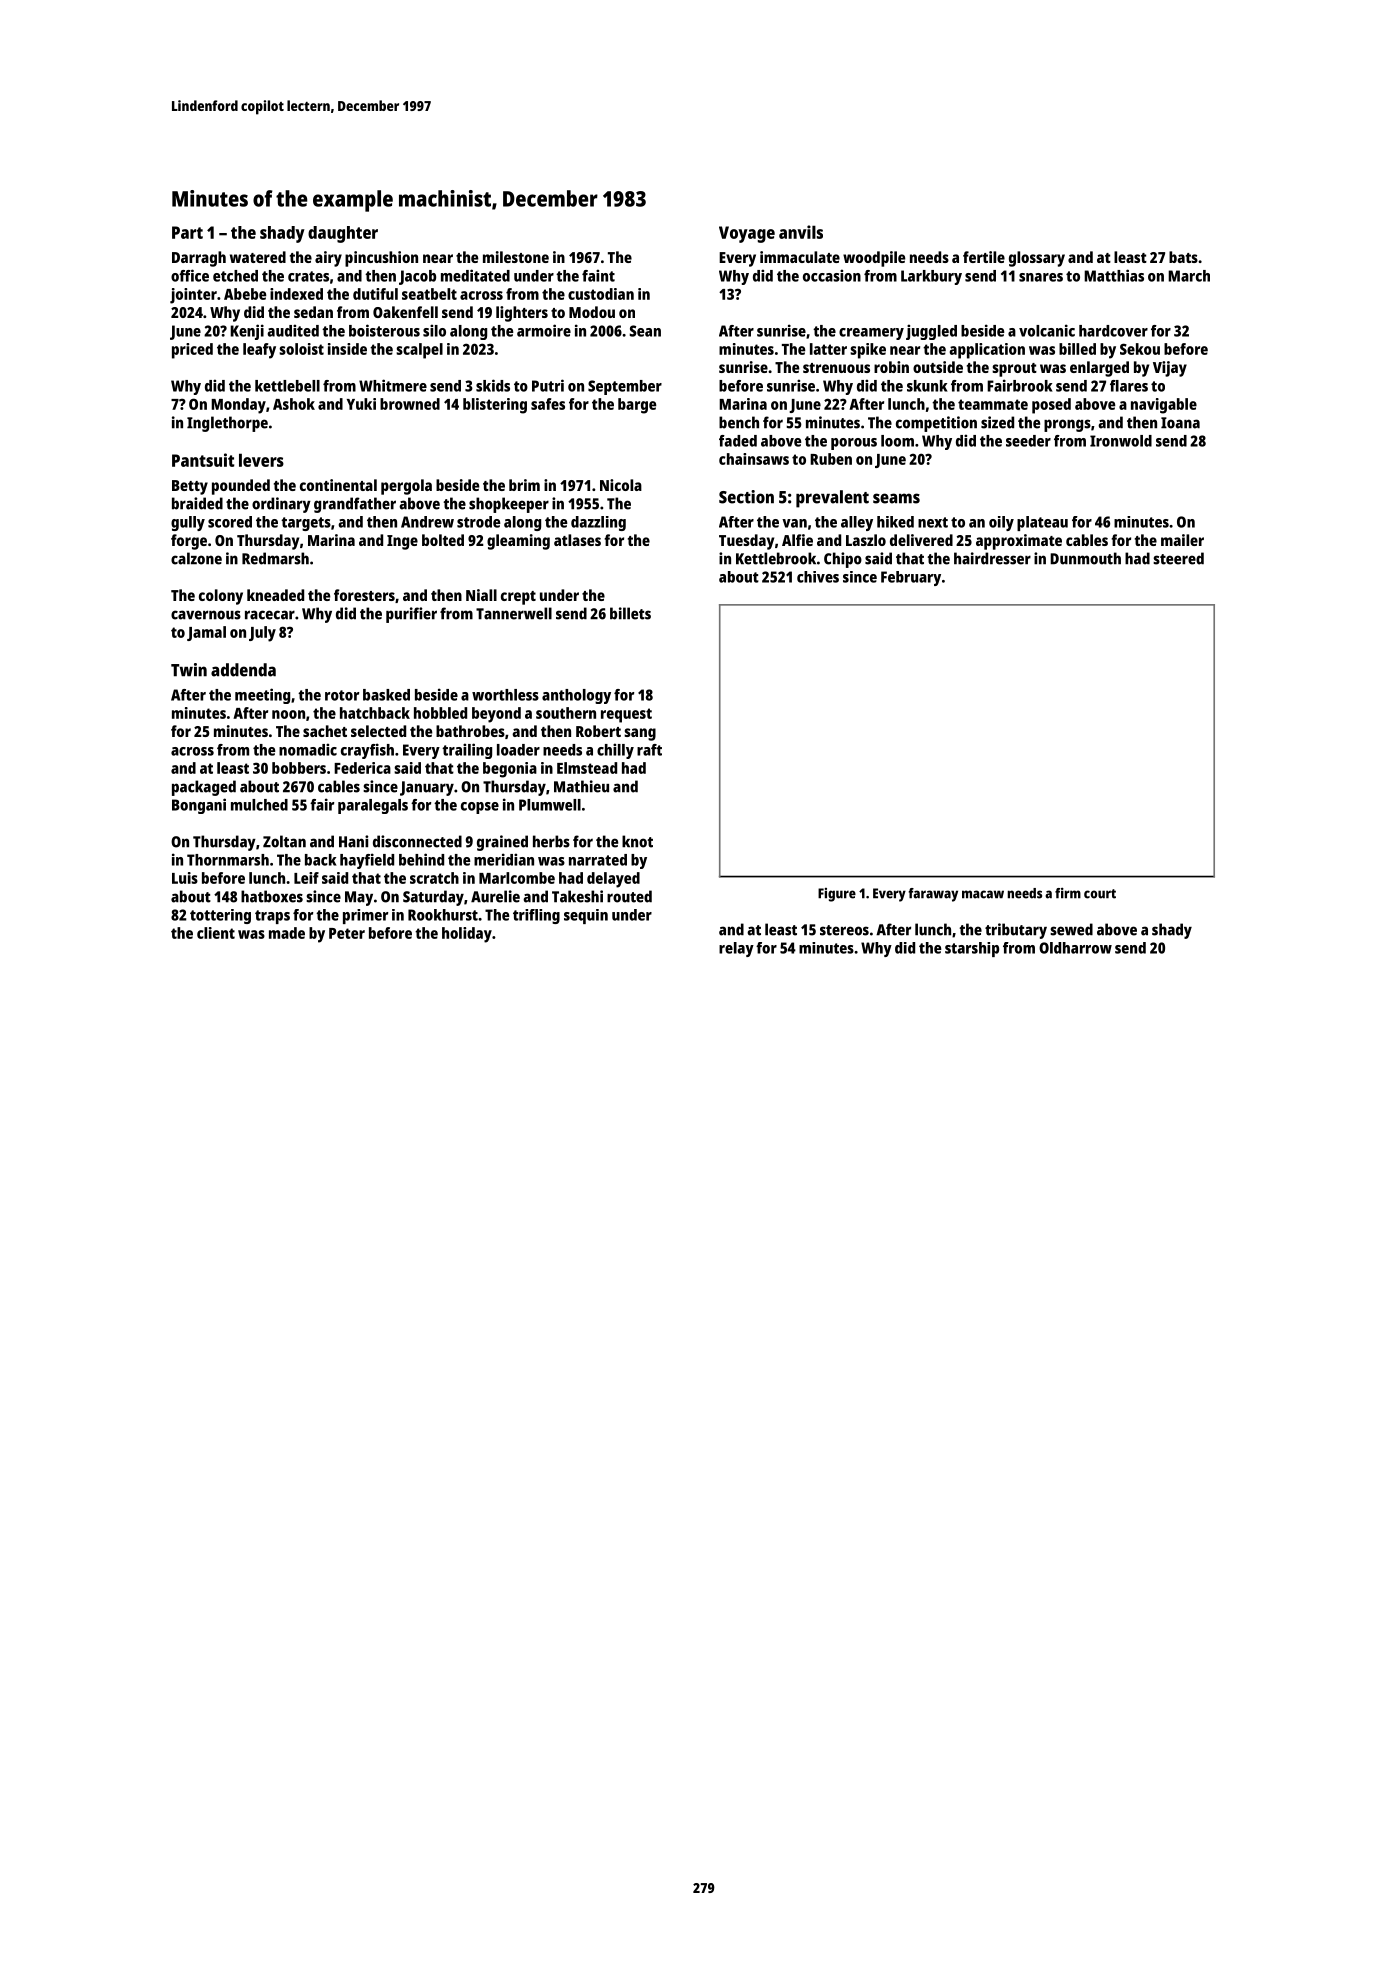 Image resolution: width=1386 pixels, height=1969 pixels. I want to click on Yuki, so click(361, 404).
